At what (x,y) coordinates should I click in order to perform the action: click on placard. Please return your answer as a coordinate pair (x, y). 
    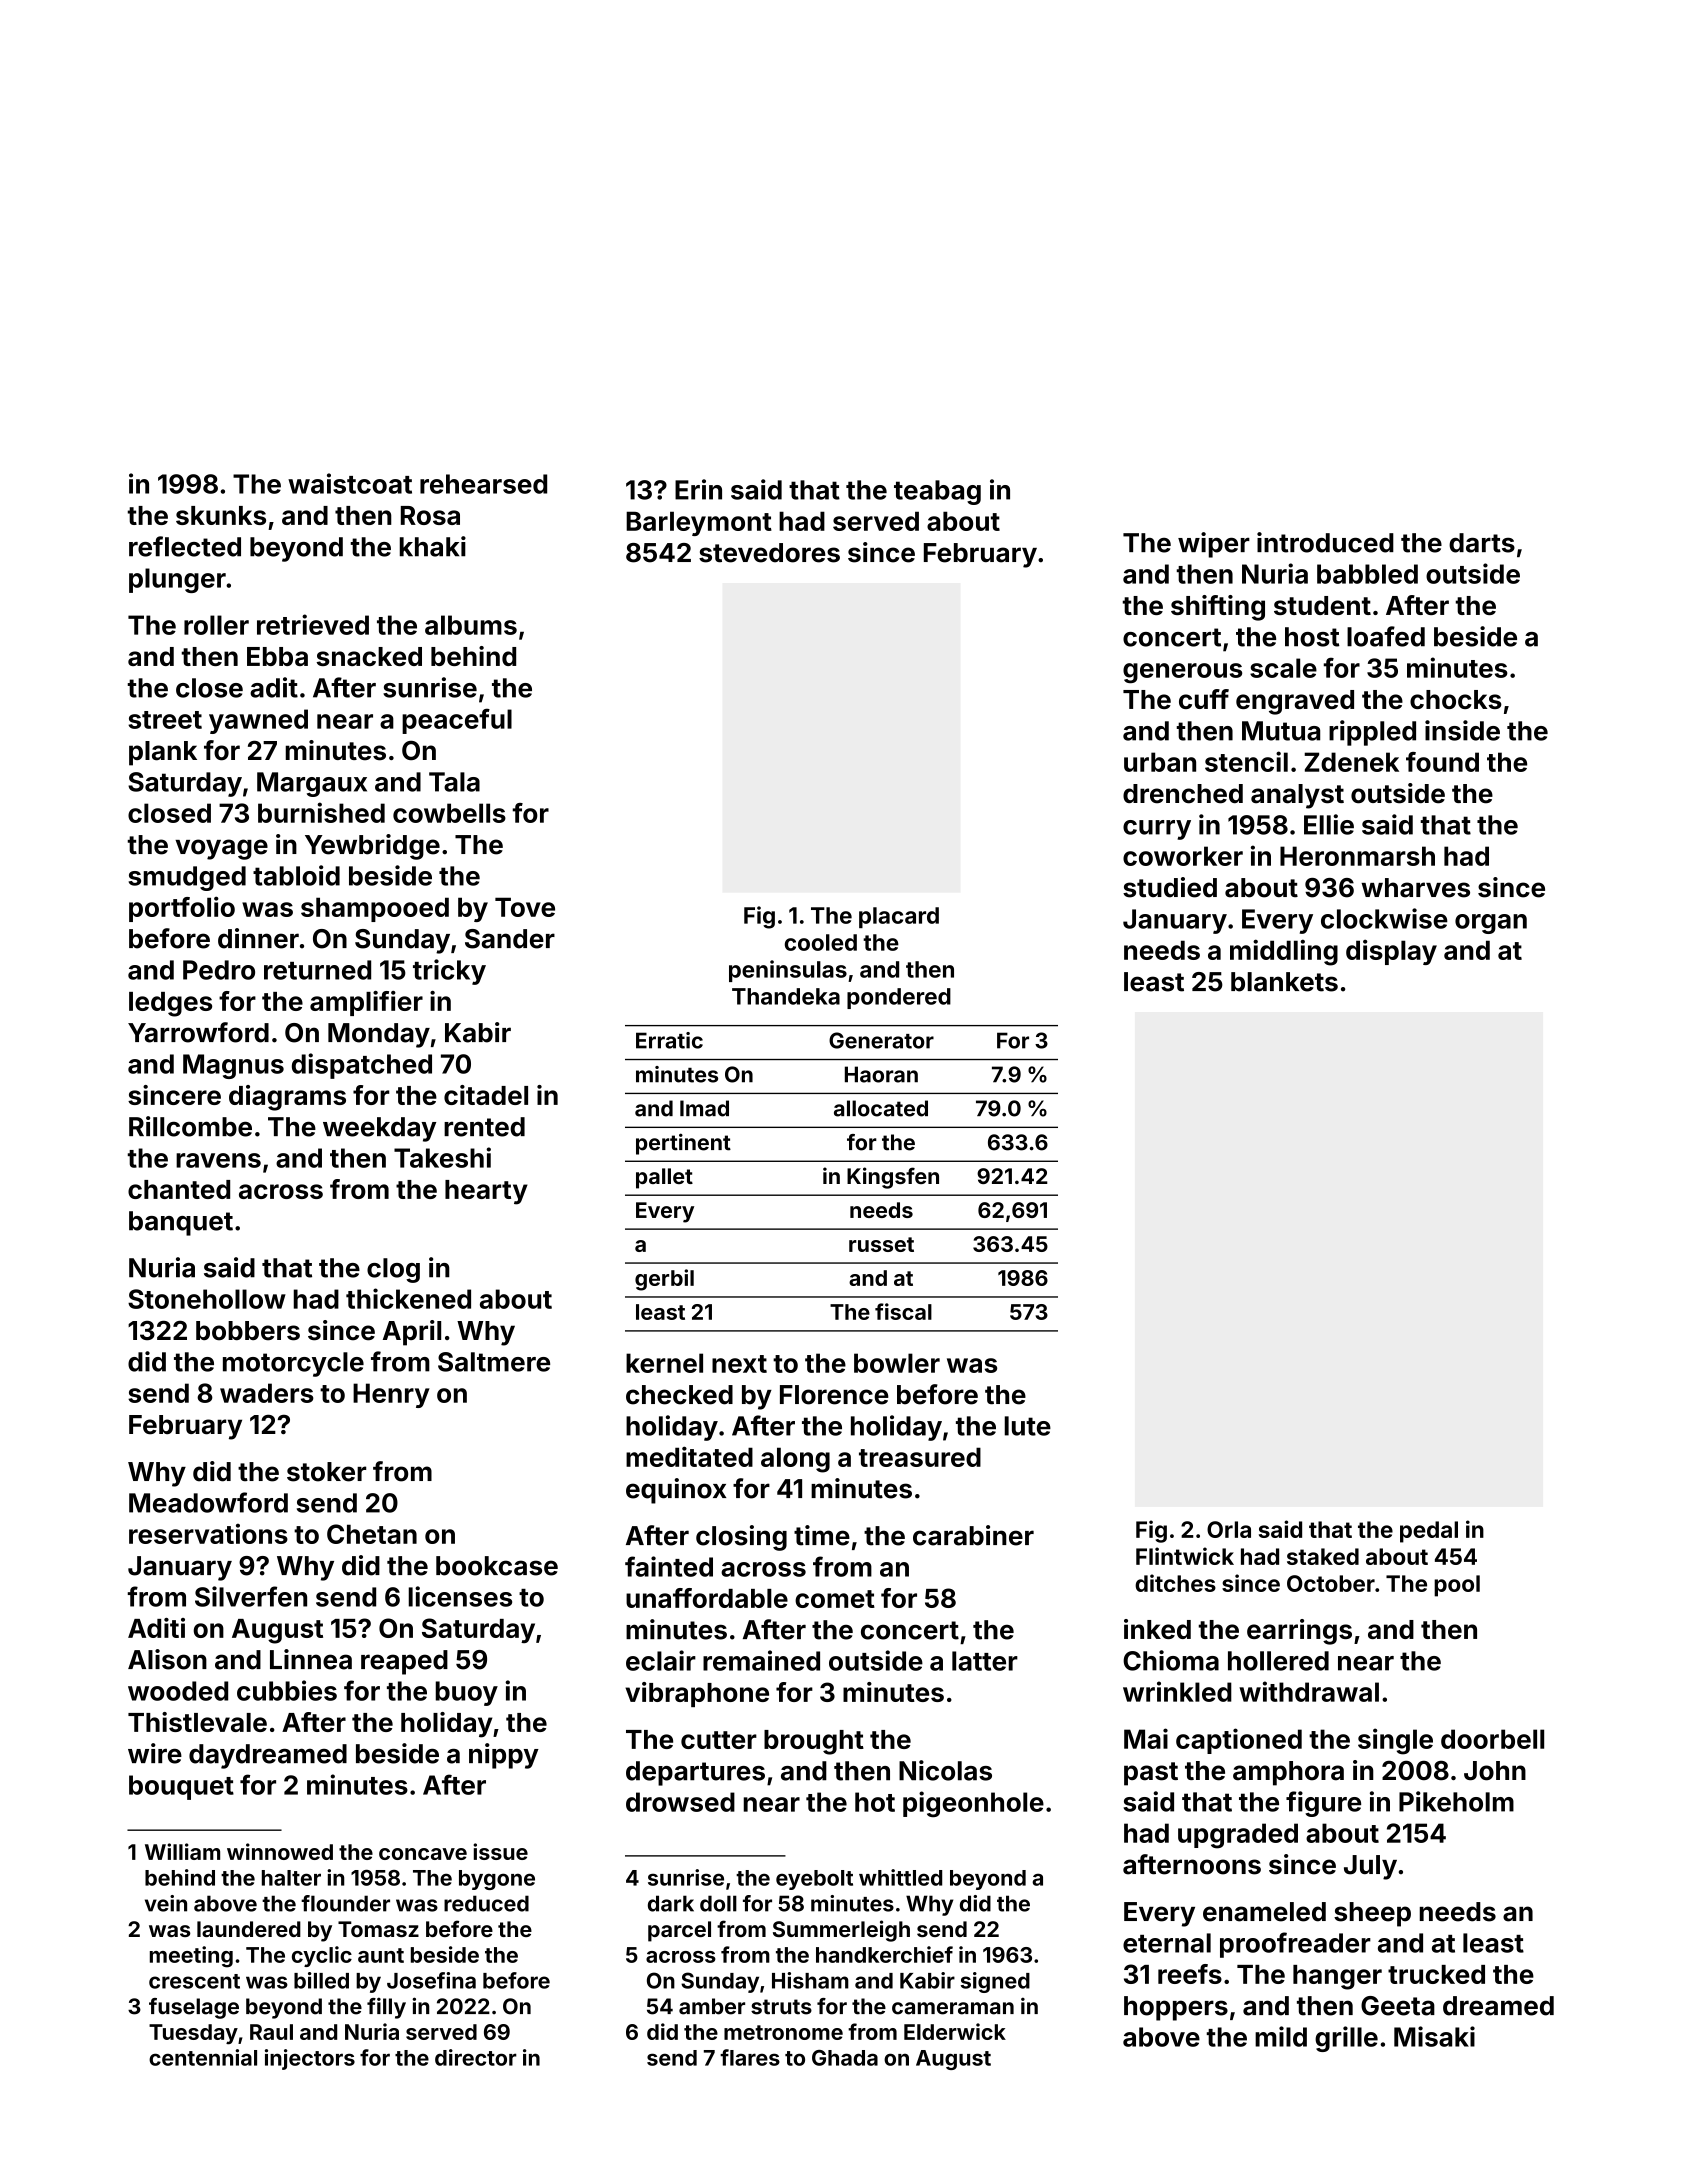
    Looking at the image, I should click on (899, 917).
